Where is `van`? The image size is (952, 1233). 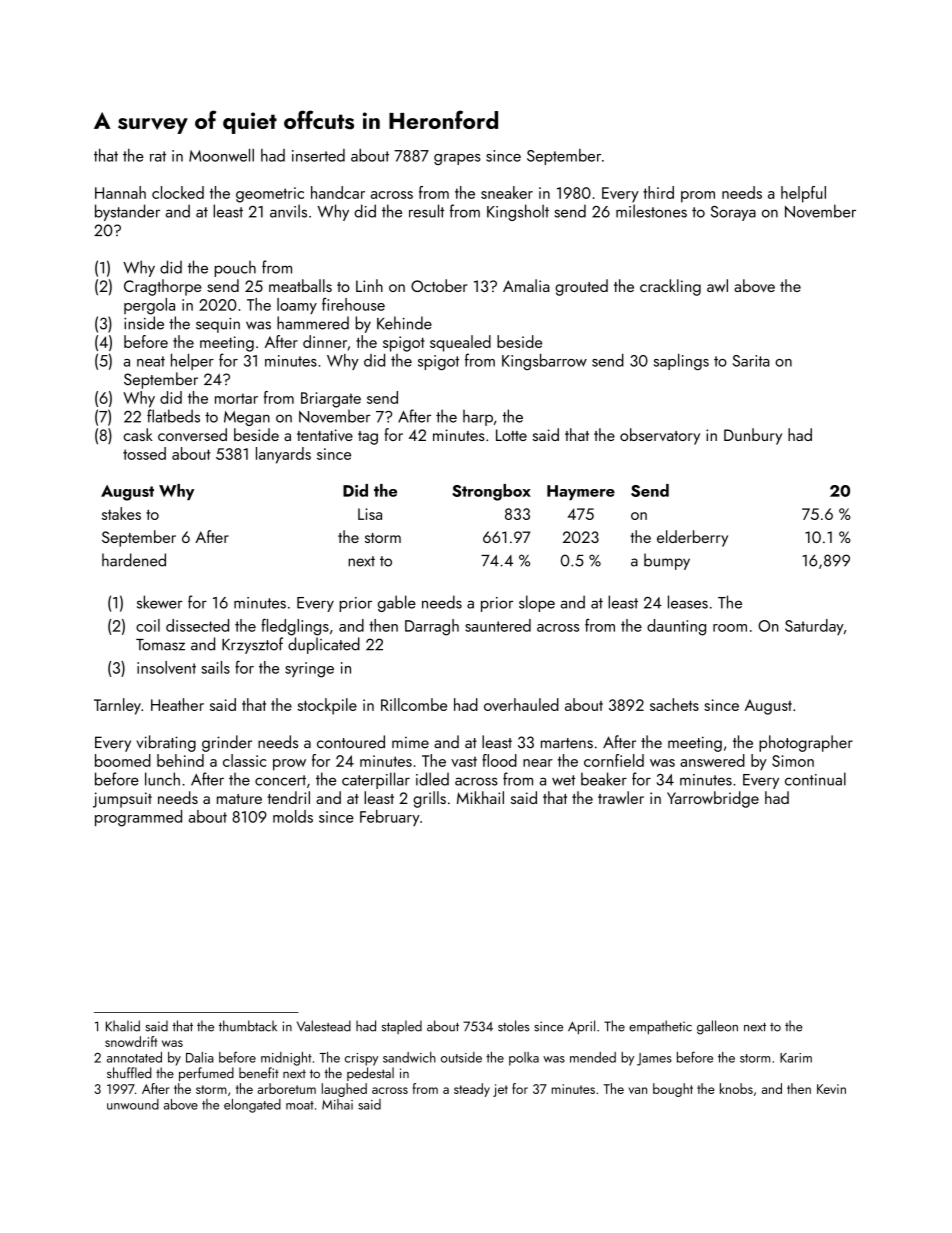 van is located at coordinates (638, 1090).
